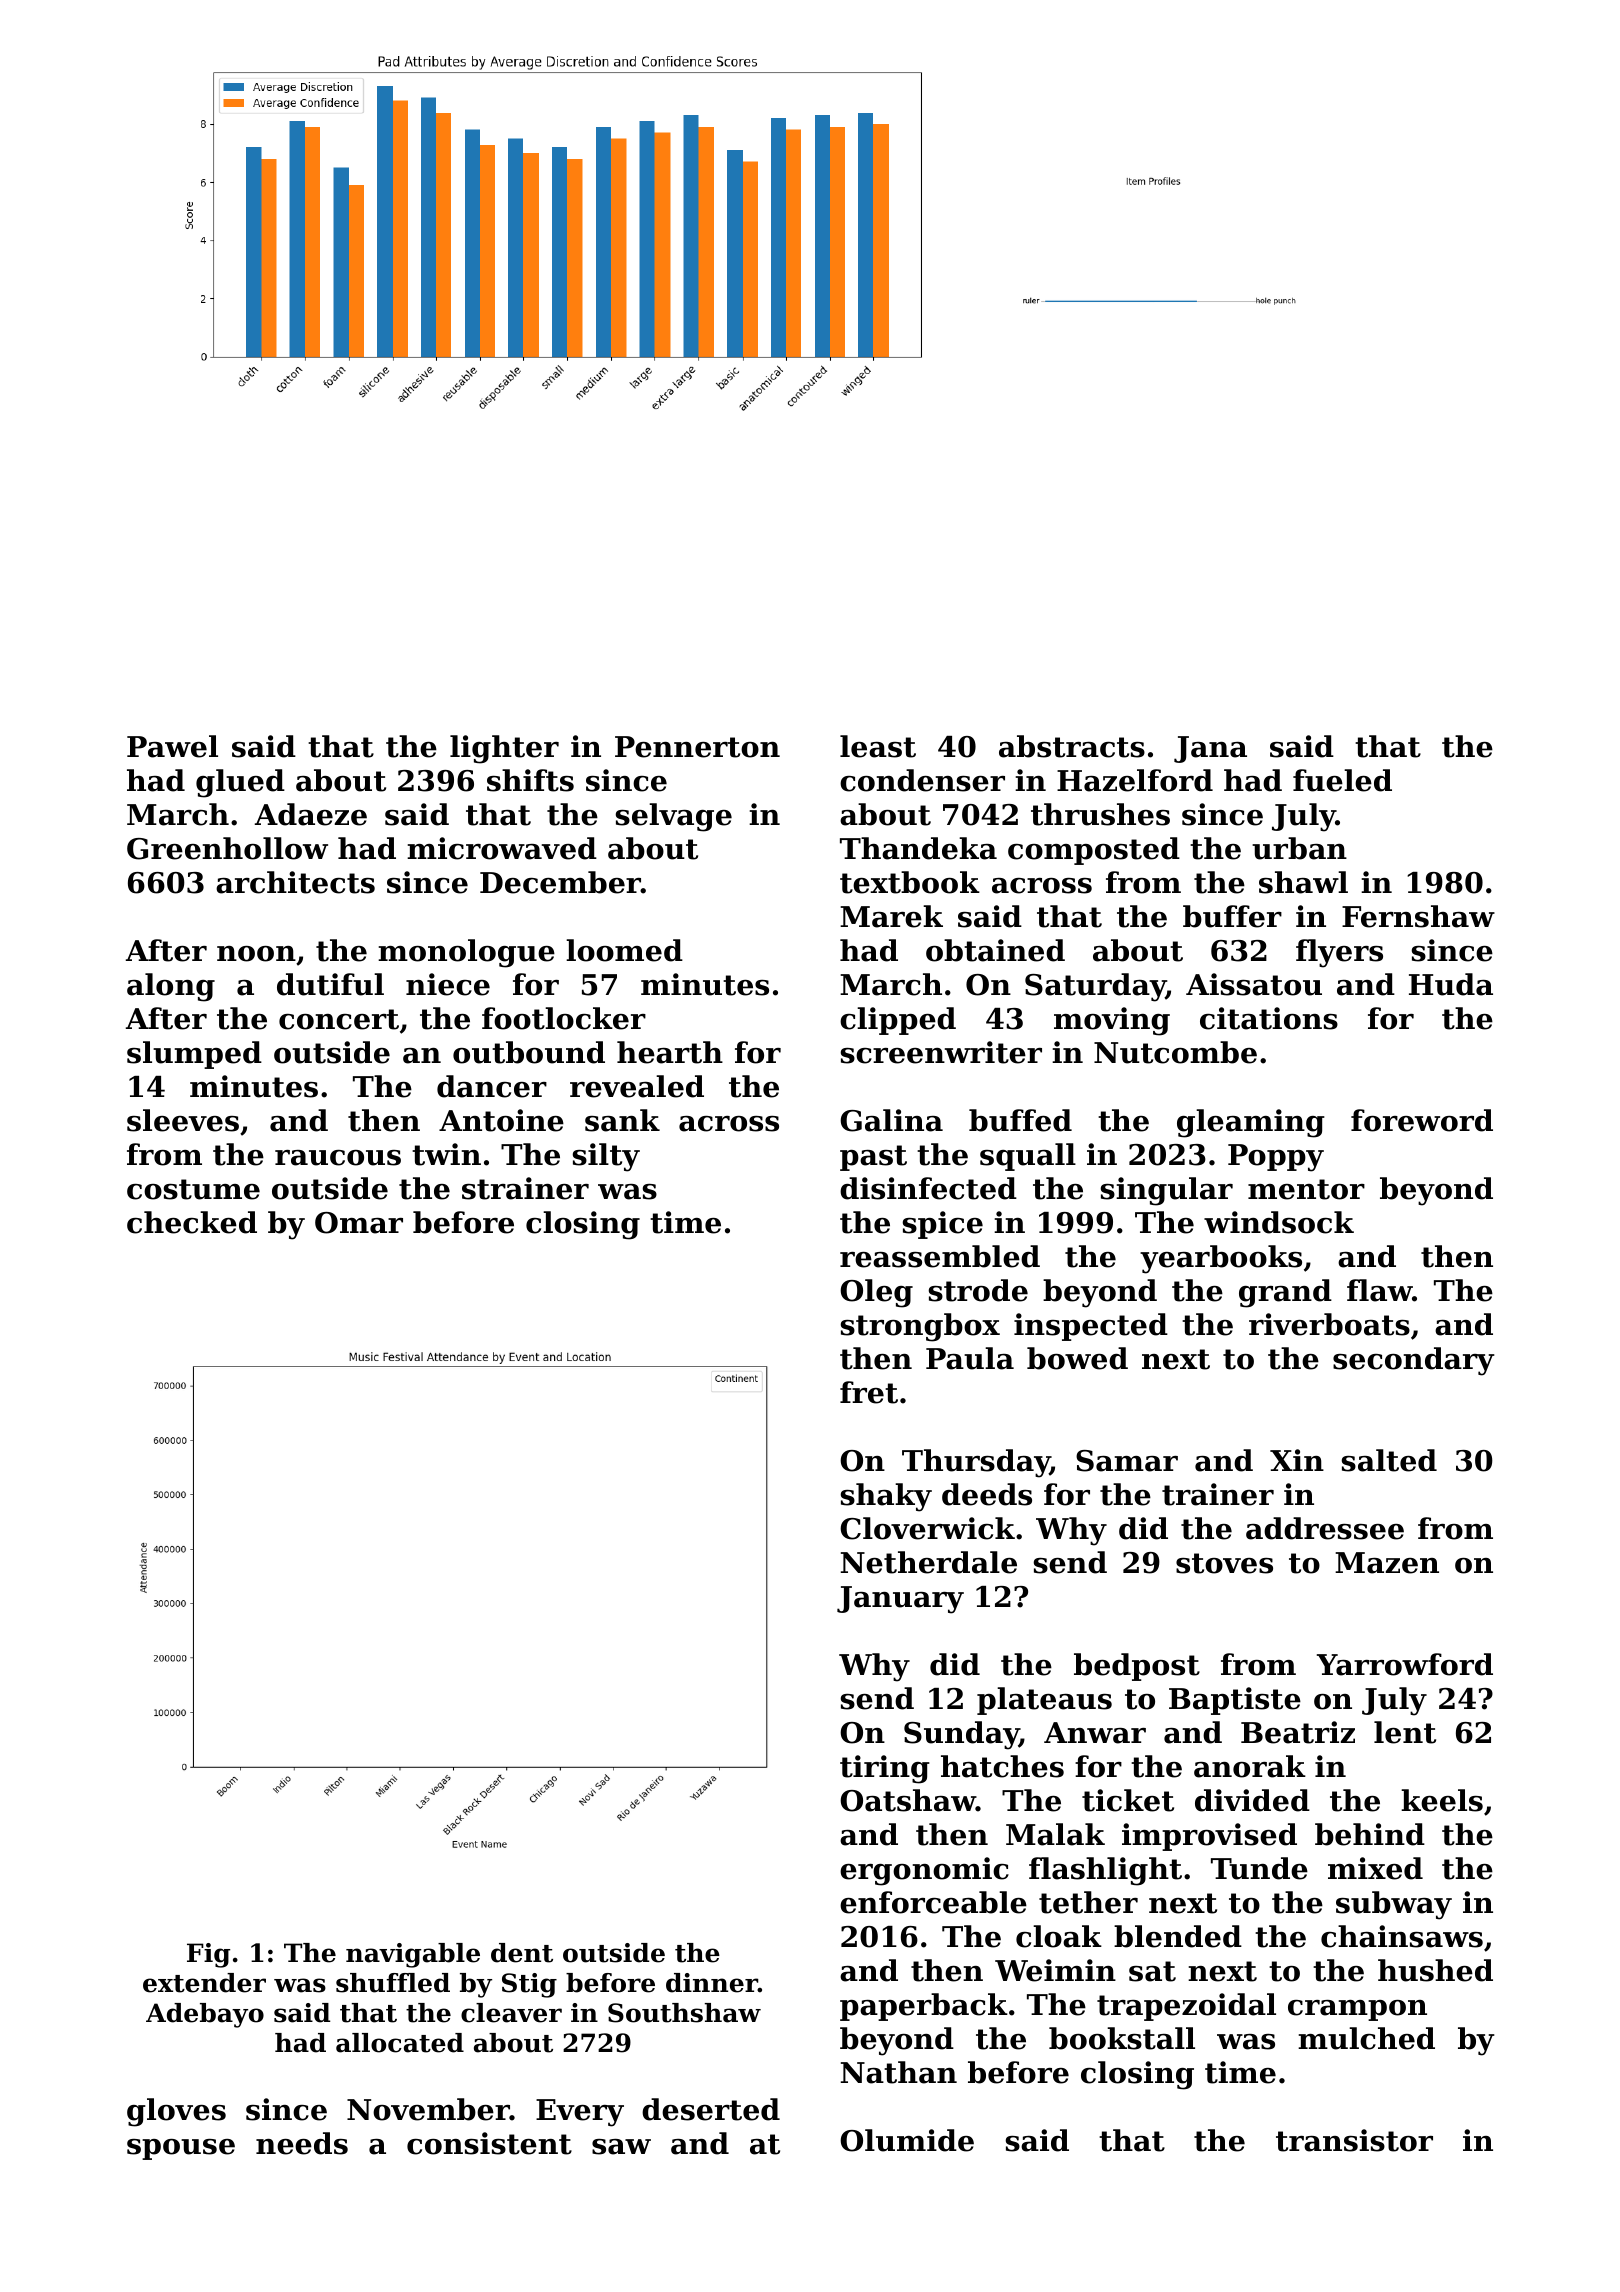  I want to click on Omar, so click(359, 1223).
